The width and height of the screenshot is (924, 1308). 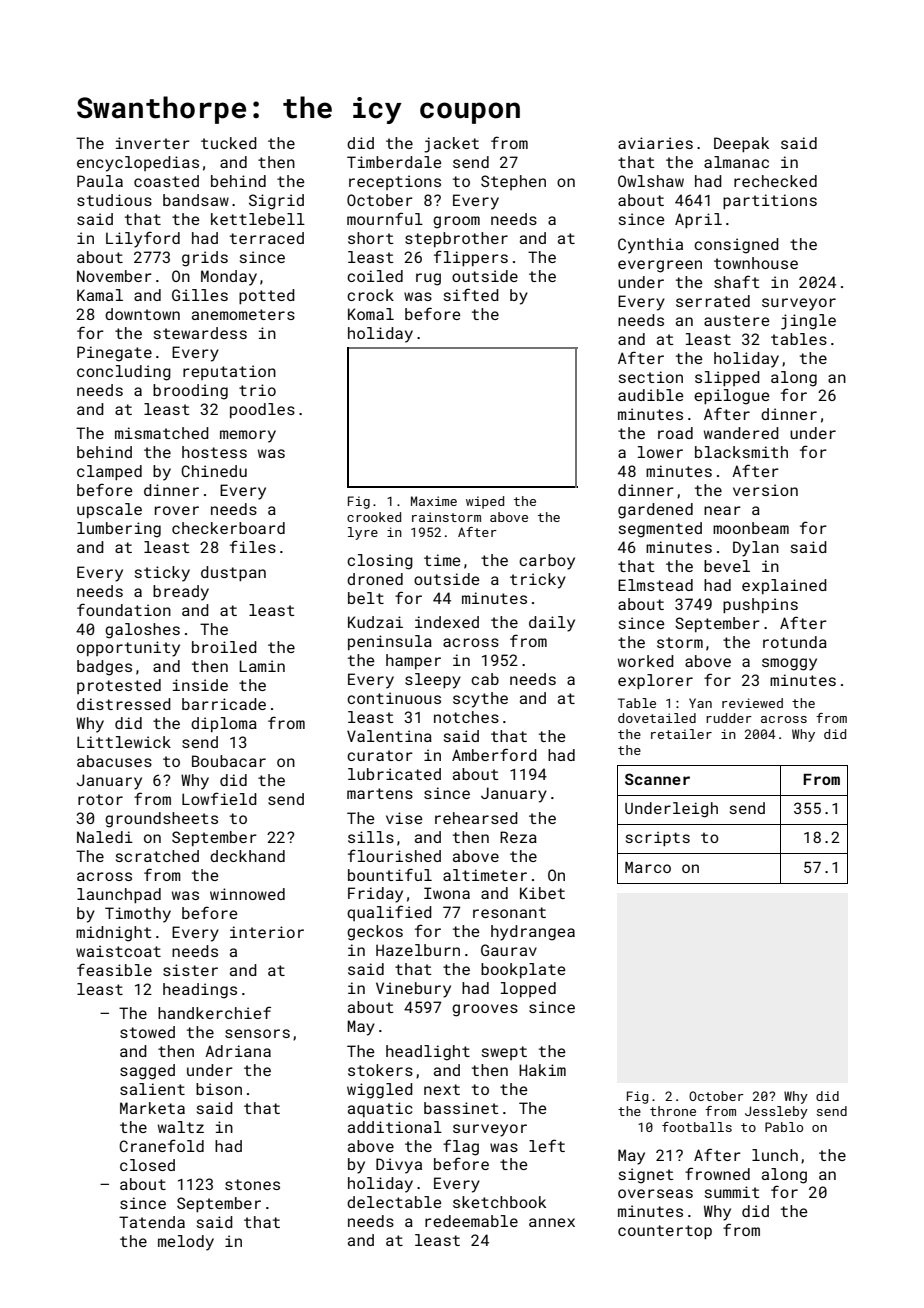 What do you see at coordinates (214, 471) in the screenshot?
I see `Chinedu` at bounding box center [214, 471].
